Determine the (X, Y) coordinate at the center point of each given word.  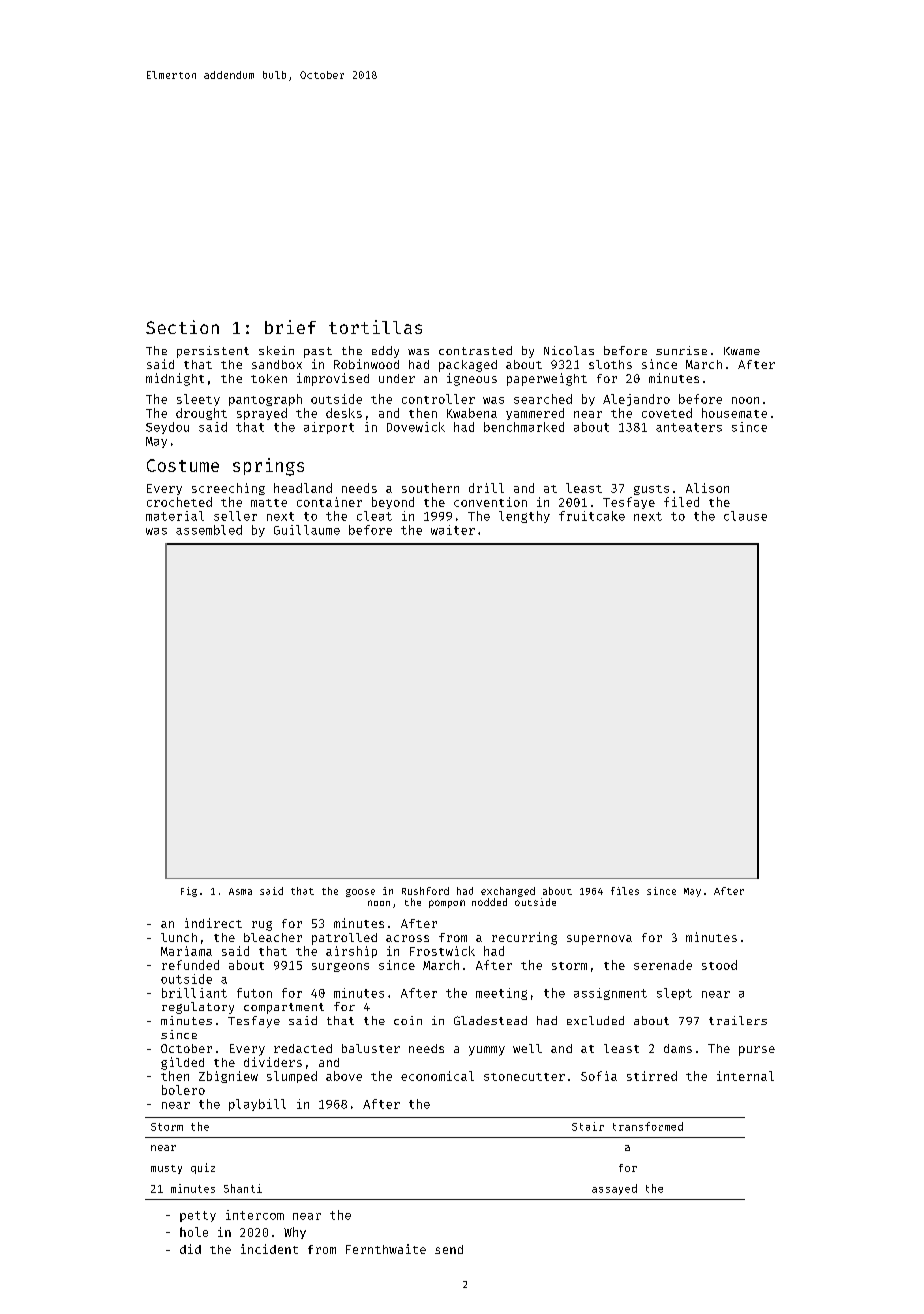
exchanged (508, 892)
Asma (240, 891)
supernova (599, 940)
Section (182, 327)
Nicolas (569, 350)
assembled (209, 530)
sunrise (681, 350)
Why (295, 1233)
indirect (213, 923)
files (625, 891)
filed (681, 502)
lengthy (524, 517)
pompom (447, 904)
